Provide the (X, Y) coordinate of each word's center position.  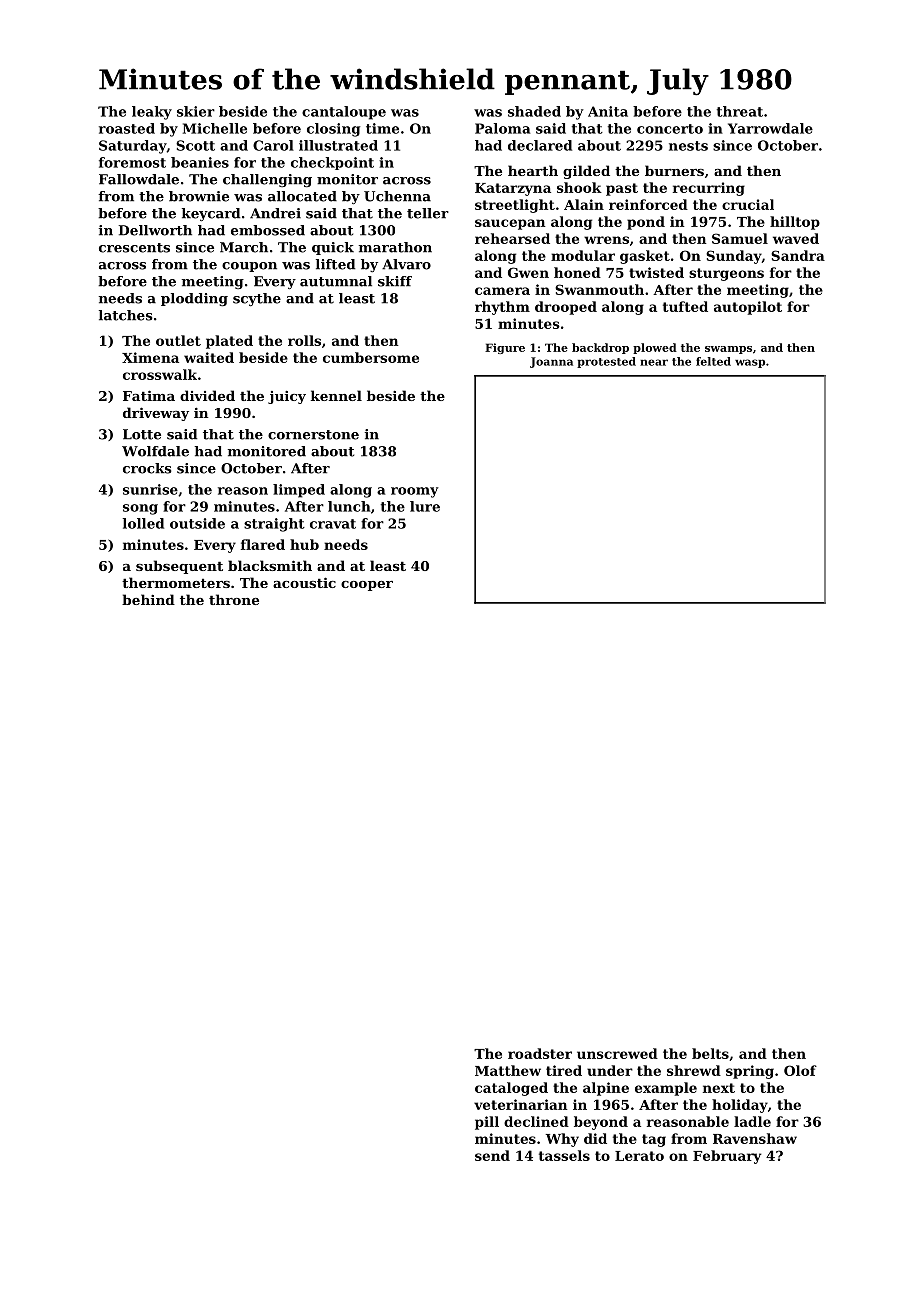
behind (148, 599)
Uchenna (397, 196)
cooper (367, 586)
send (492, 1155)
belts (710, 1053)
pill (487, 1123)
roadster (540, 1053)
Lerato (639, 1156)
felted (713, 361)
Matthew (508, 1070)
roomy (415, 492)
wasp (750, 363)
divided (207, 395)
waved (796, 238)
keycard (211, 214)
